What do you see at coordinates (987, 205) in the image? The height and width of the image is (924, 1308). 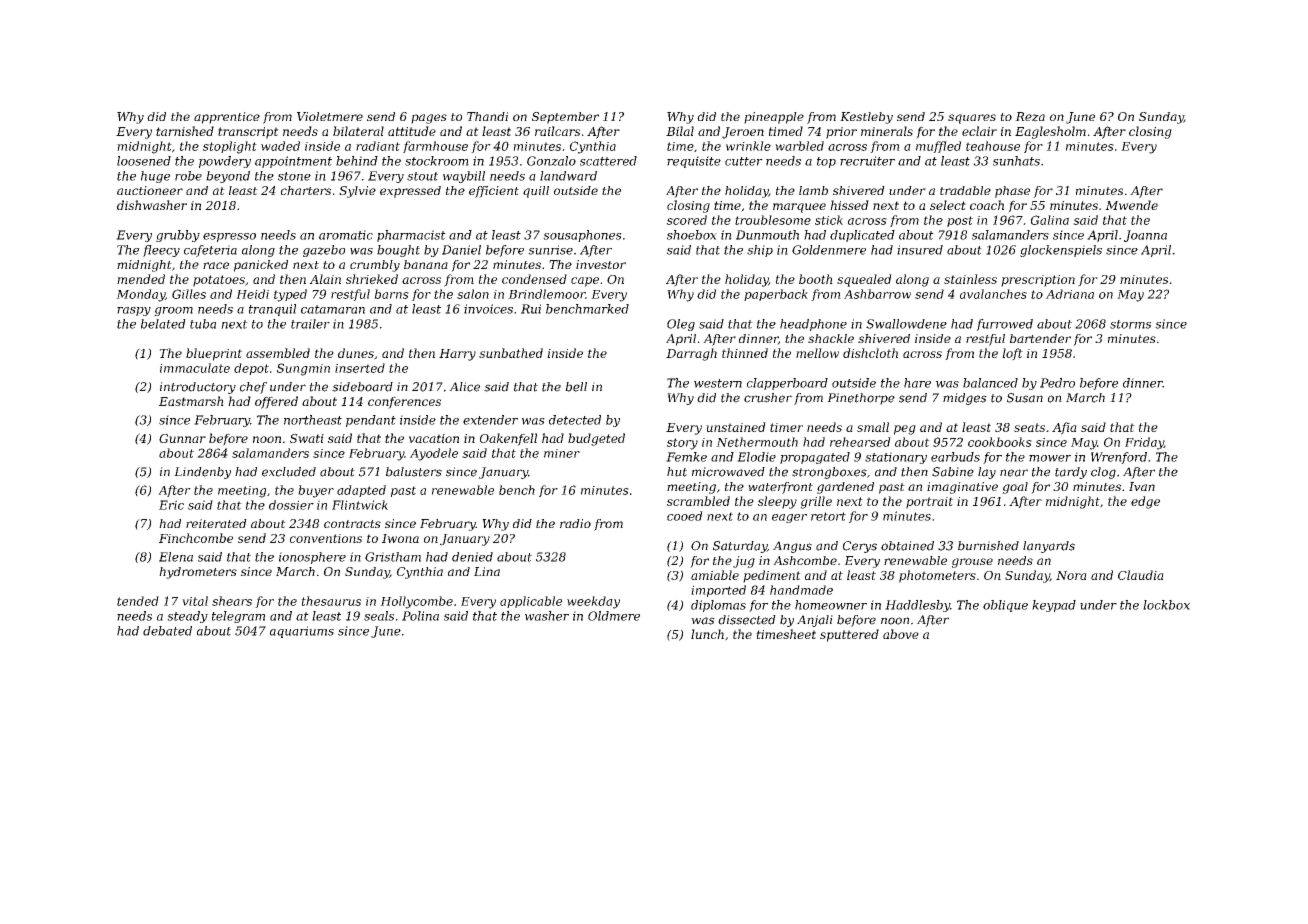 I see `coach` at bounding box center [987, 205].
